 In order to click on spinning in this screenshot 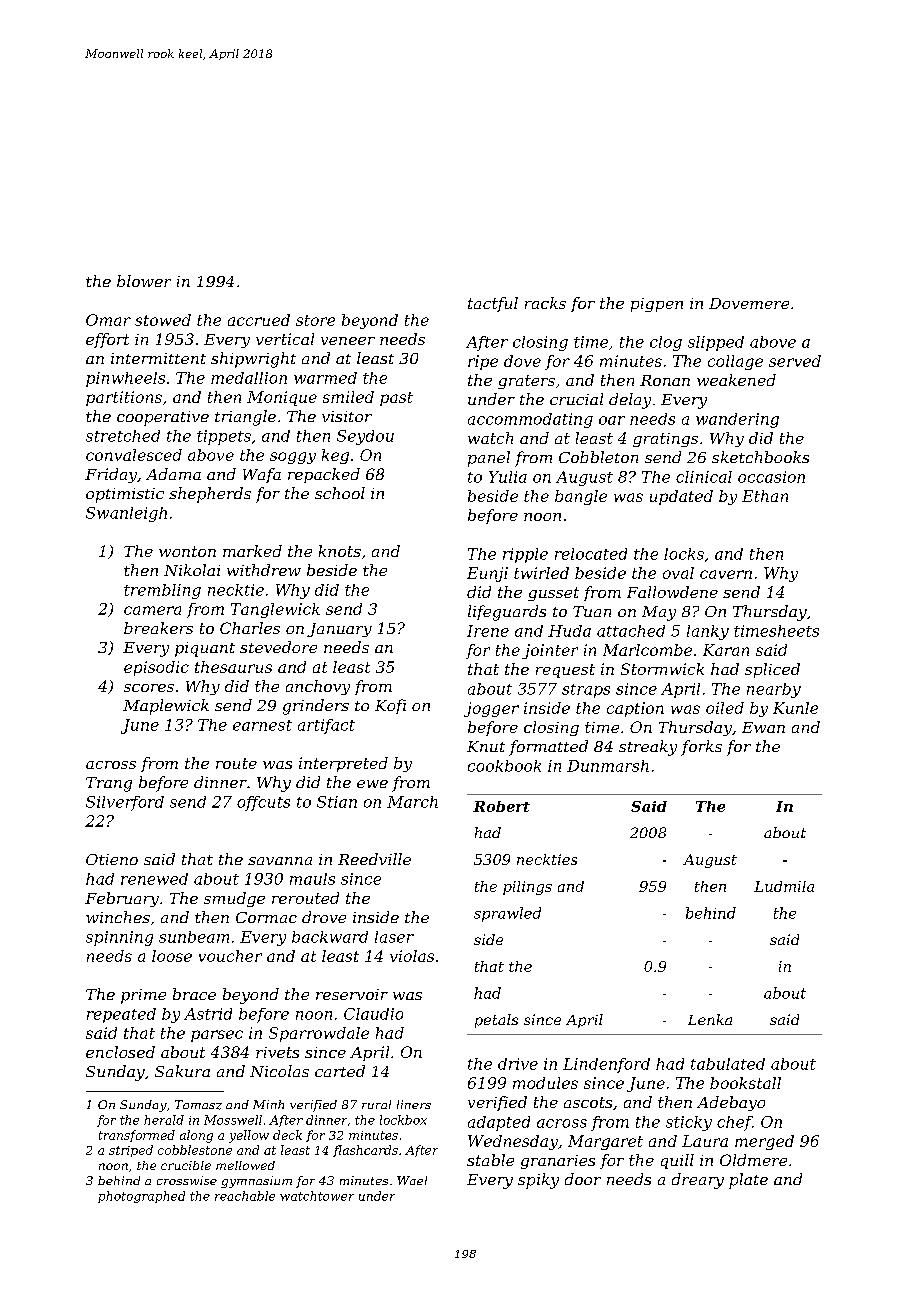, I will do `click(119, 938)`.
